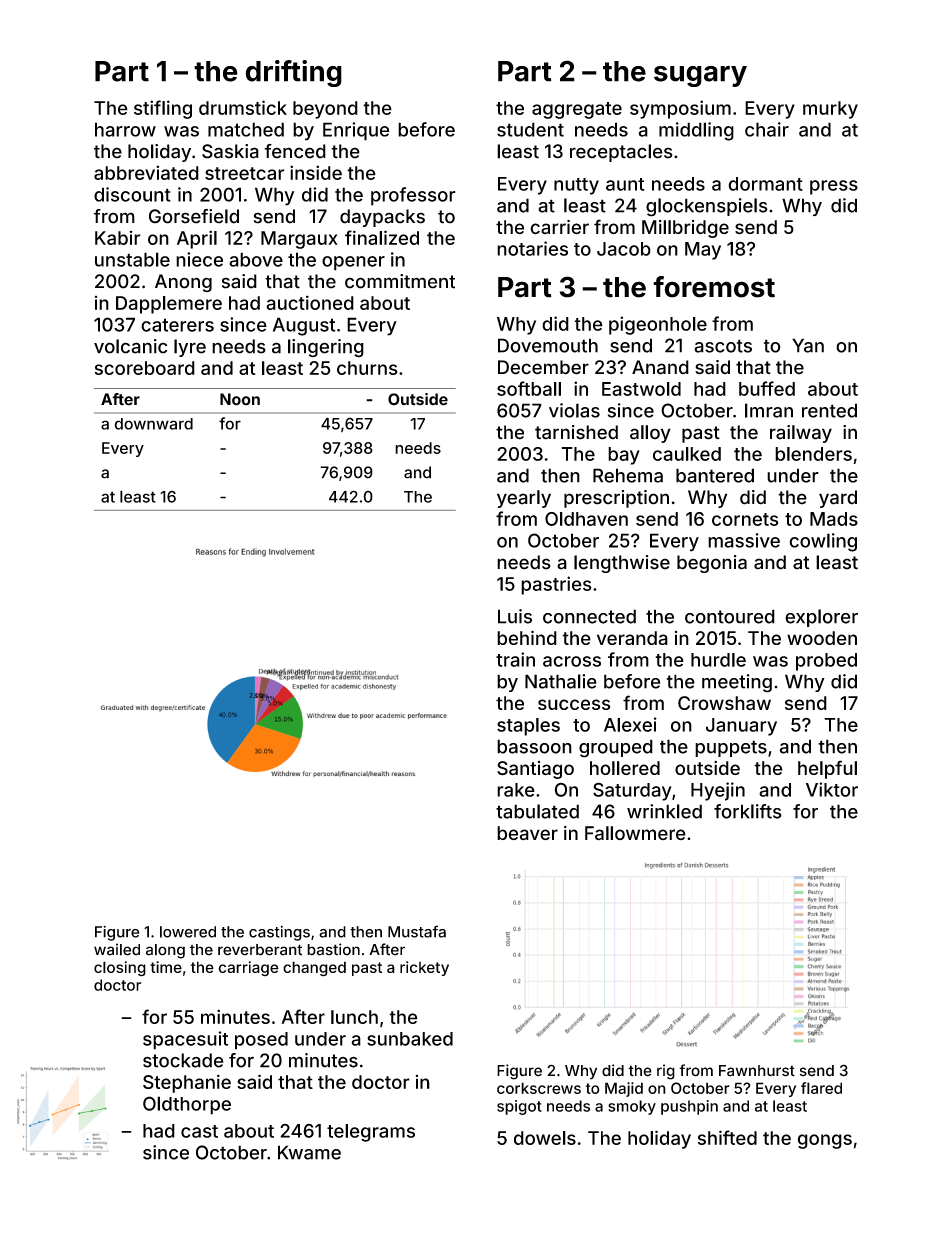 The image size is (952, 1233). I want to click on downward, so click(153, 424).
